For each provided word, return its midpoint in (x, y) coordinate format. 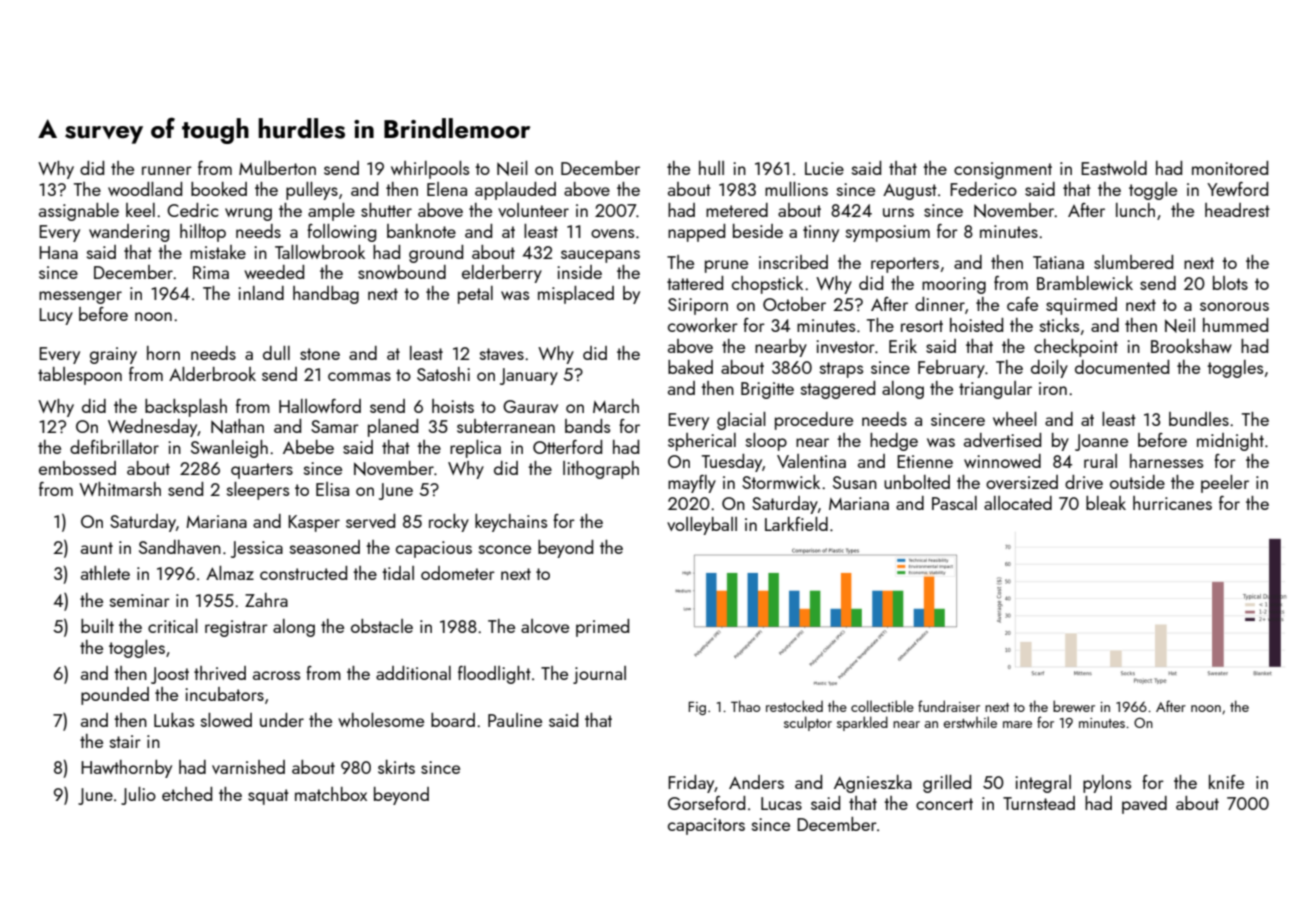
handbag (326, 295)
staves (502, 354)
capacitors (706, 826)
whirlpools (430, 170)
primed (602, 628)
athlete (105, 573)
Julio (138, 796)
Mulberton (277, 168)
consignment (1003, 170)
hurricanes (1172, 503)
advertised (1002, 440)
